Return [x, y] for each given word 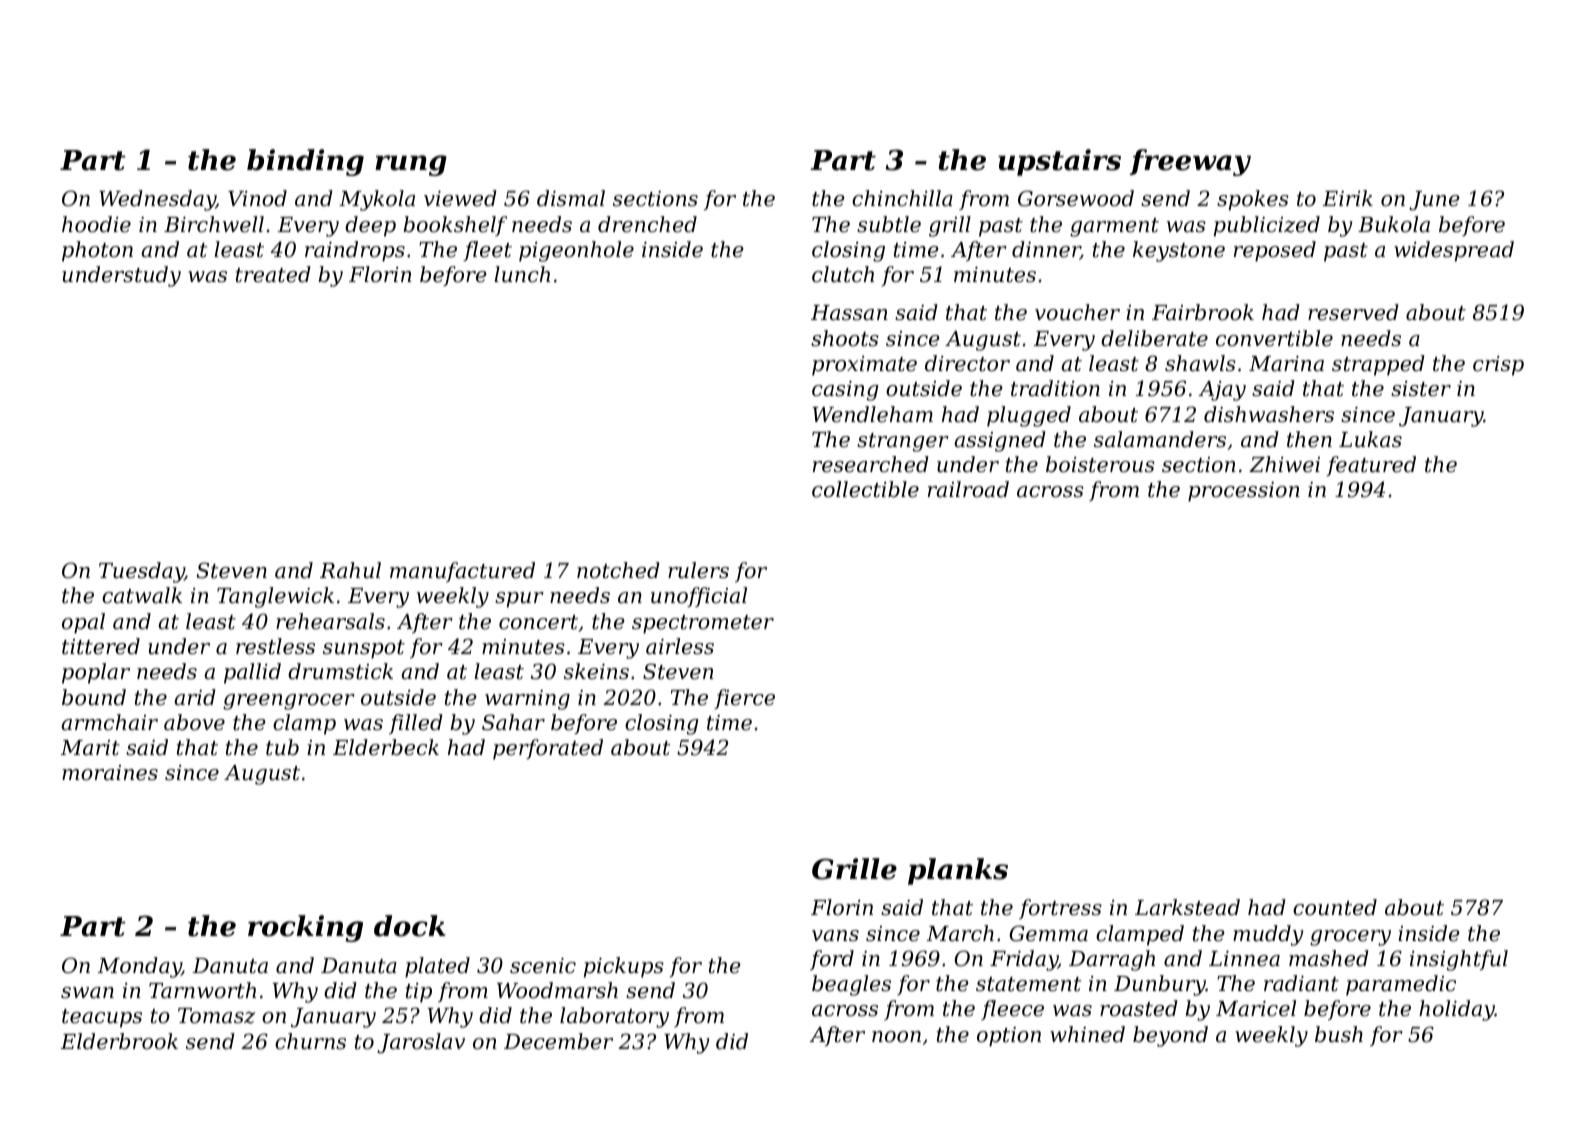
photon [97, 251]
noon [896, 1037]
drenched [647, 224]
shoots [845, 338]
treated [273, 274]
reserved [1353, 312]
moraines [110, 773]
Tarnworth [202, 990]
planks [958, 871]
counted [1335, 907]
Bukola [1394, 224]
